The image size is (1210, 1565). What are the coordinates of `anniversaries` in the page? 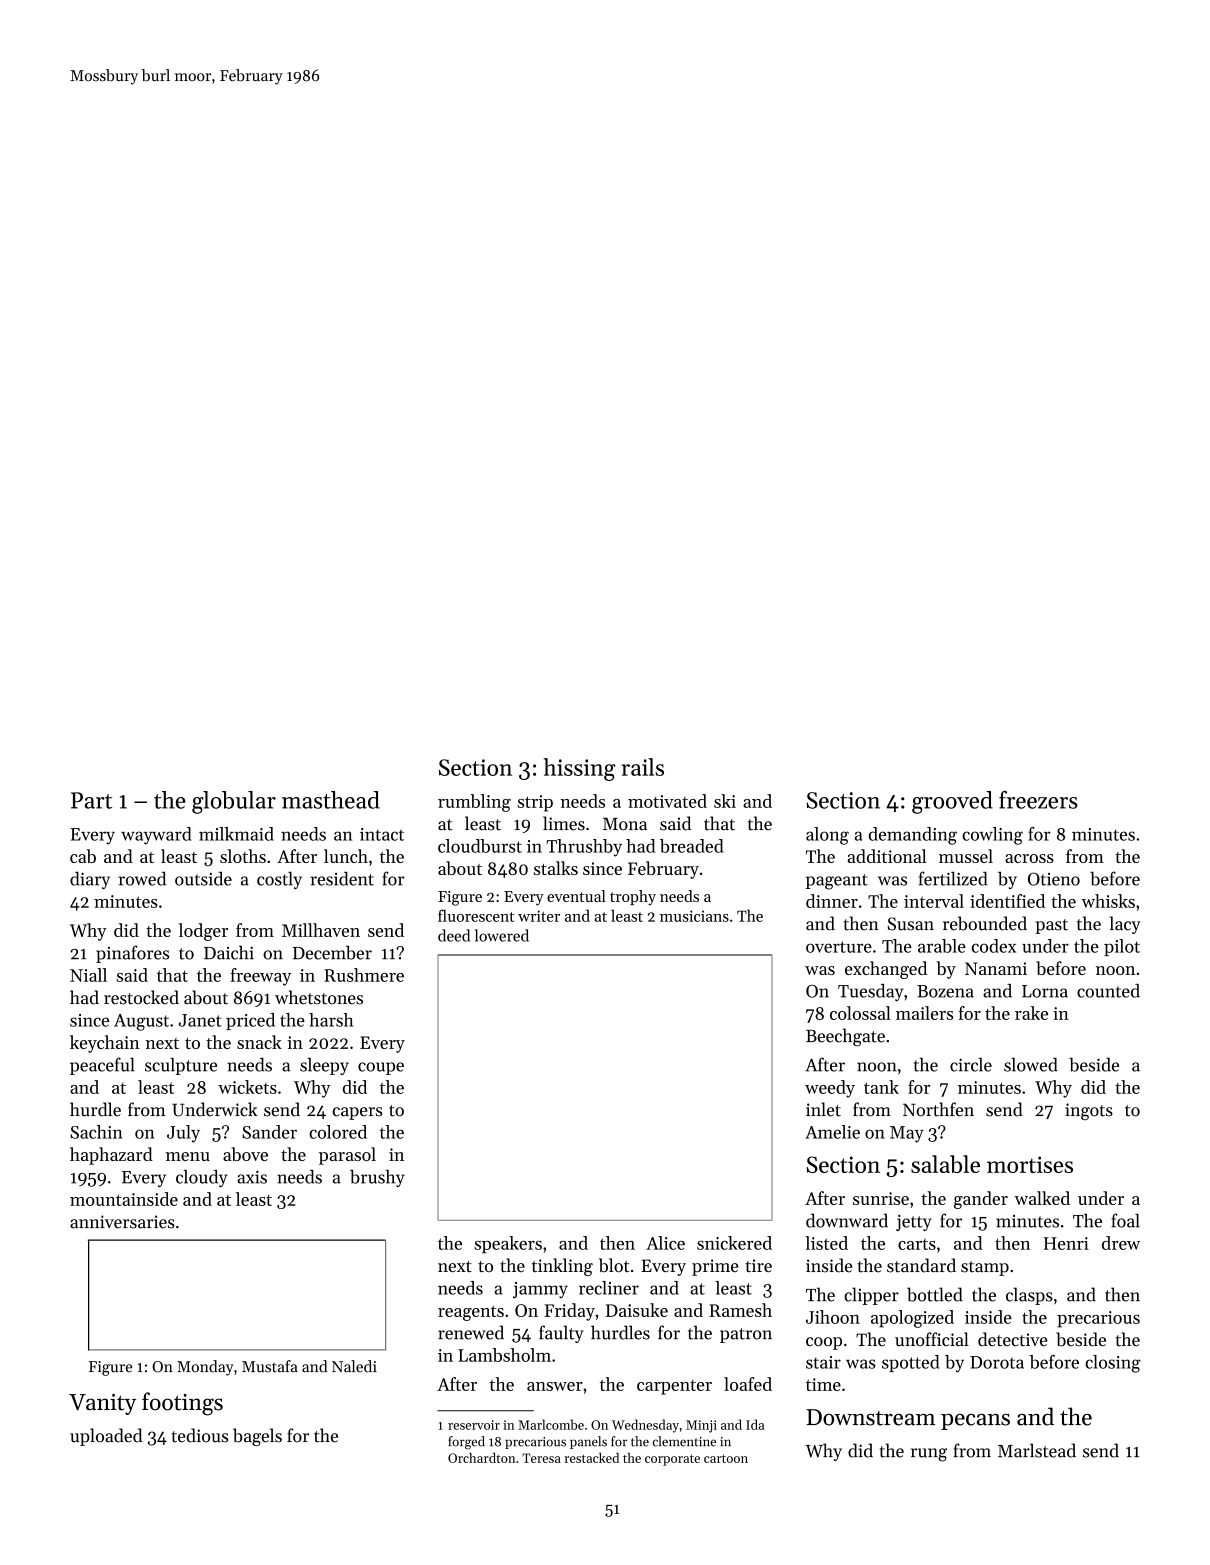 It's located at (122, 1222).
